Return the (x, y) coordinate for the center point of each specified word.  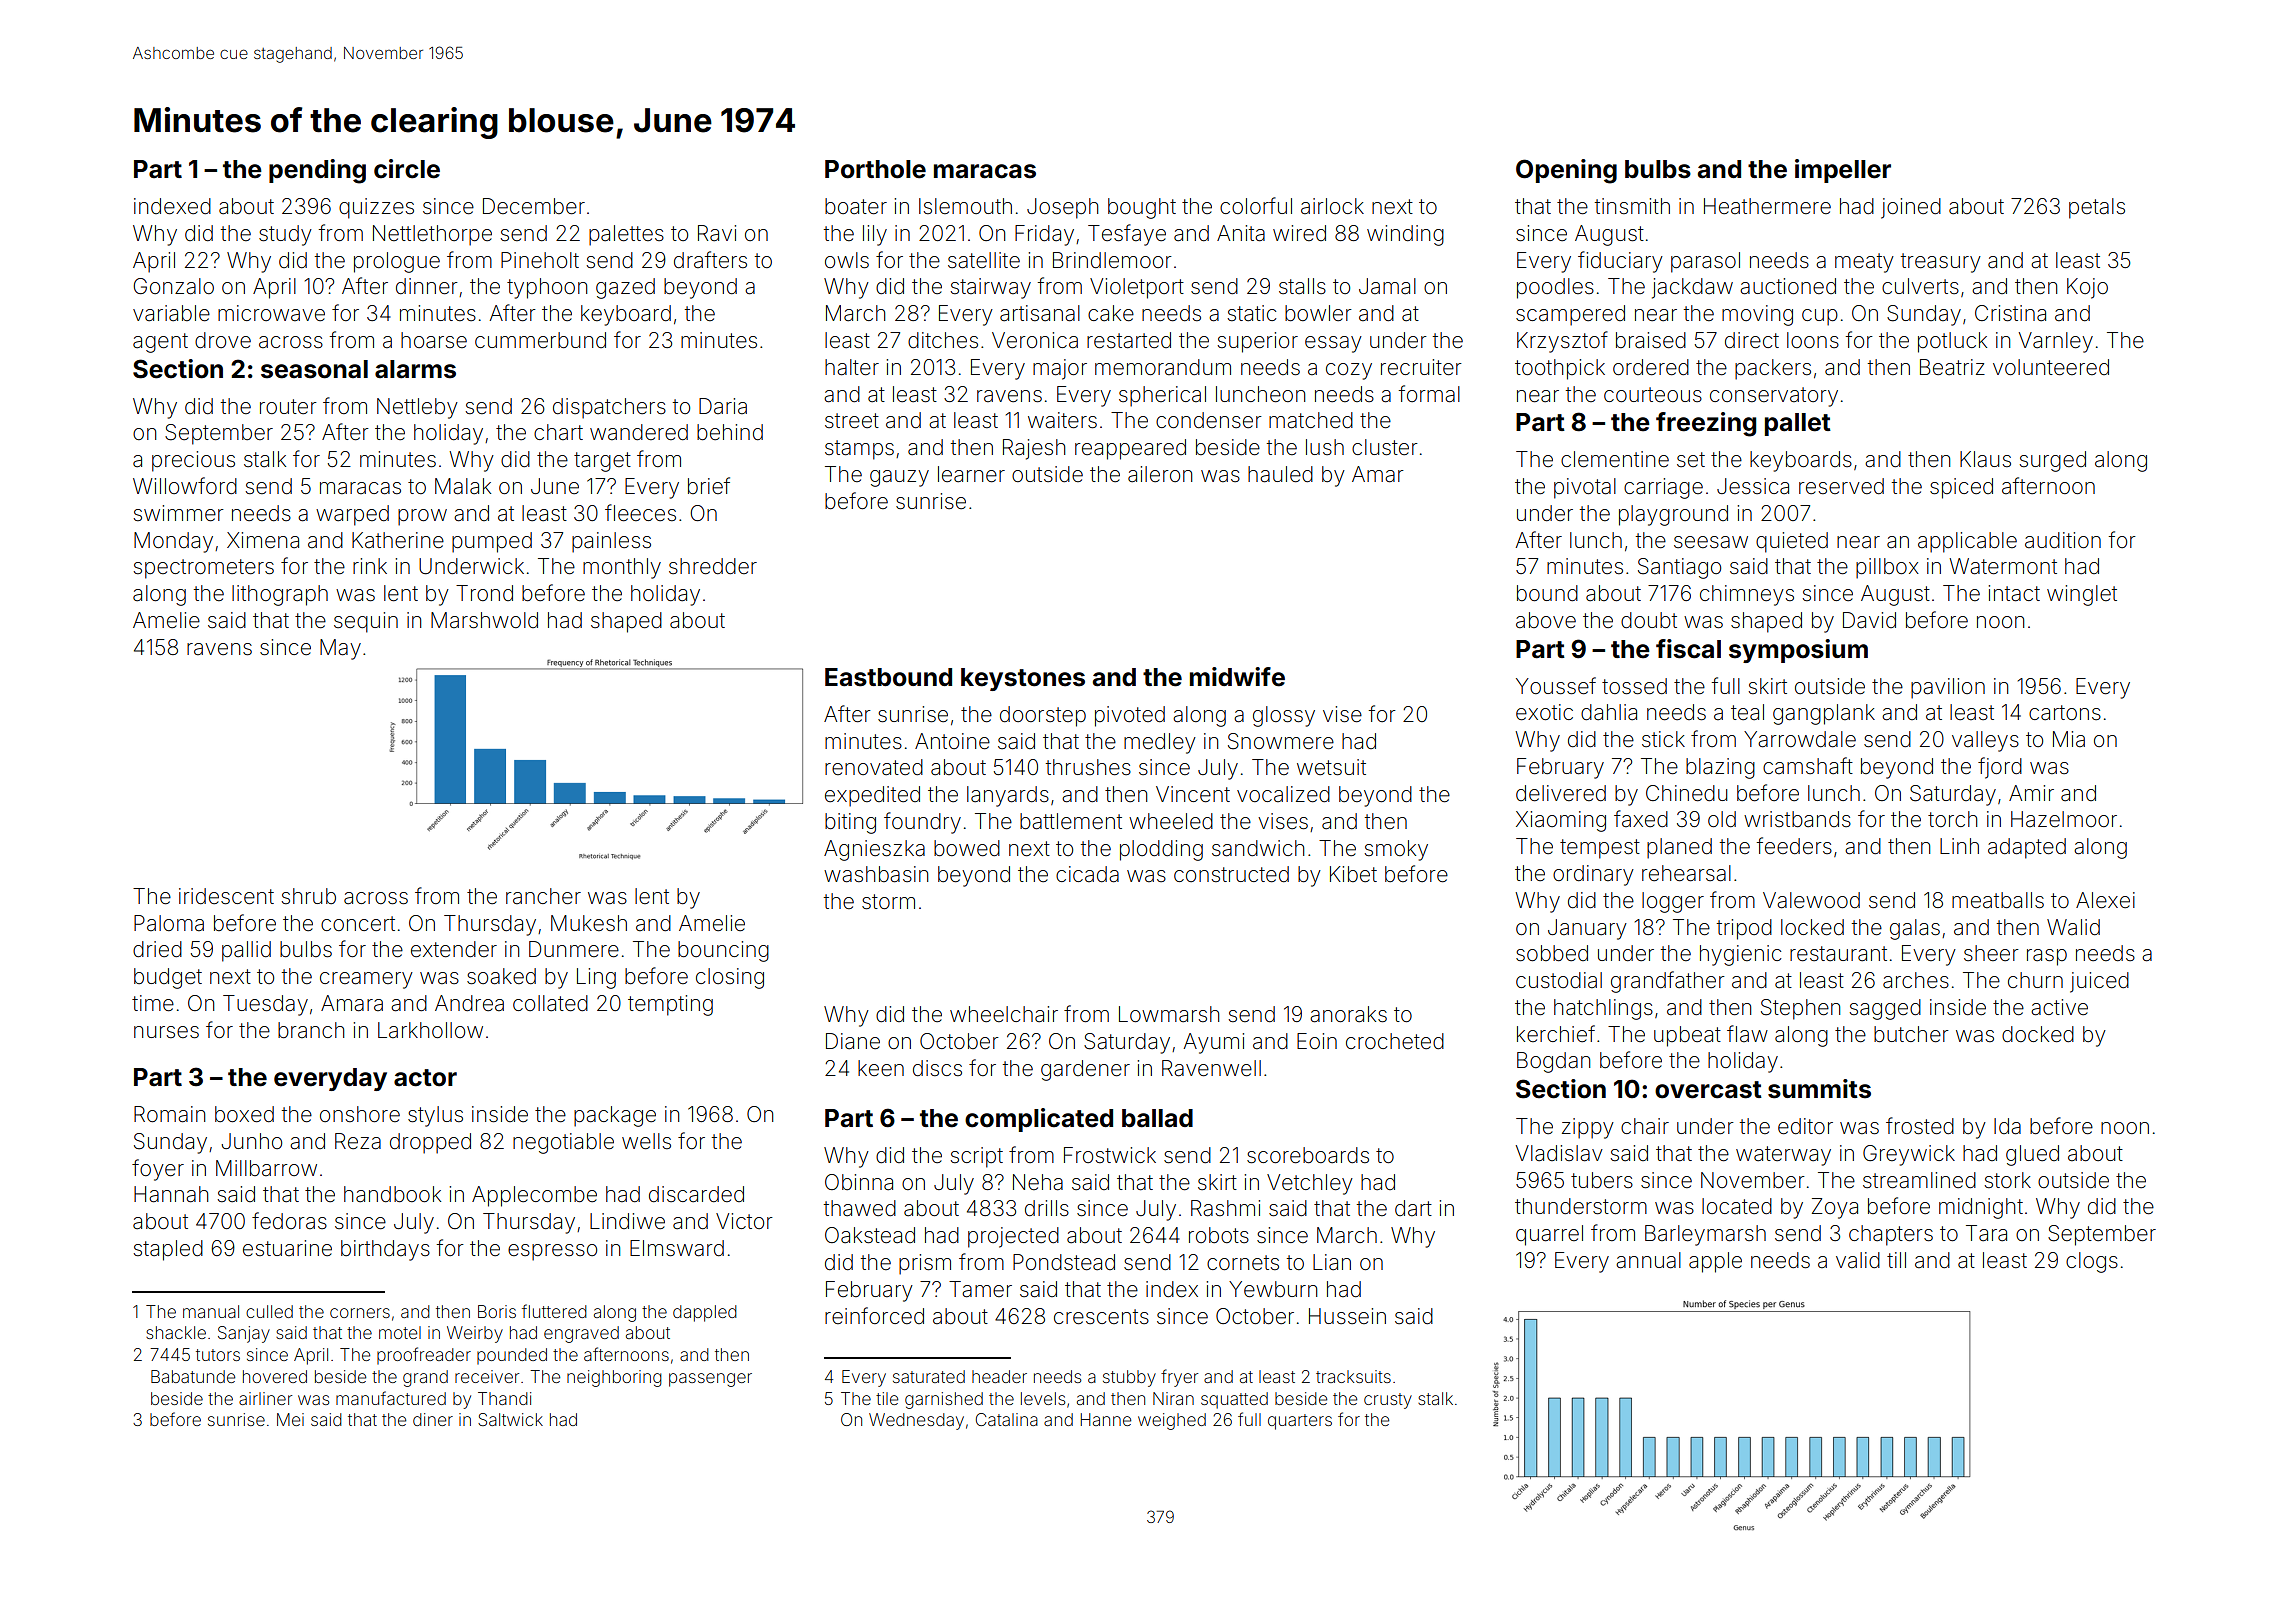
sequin (366, 622)
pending (317, 171)
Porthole (875, 169)
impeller (1843, 171)
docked (2038, 1034)
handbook (392, 1194)
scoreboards (1308, 1155)
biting (850, 823)
